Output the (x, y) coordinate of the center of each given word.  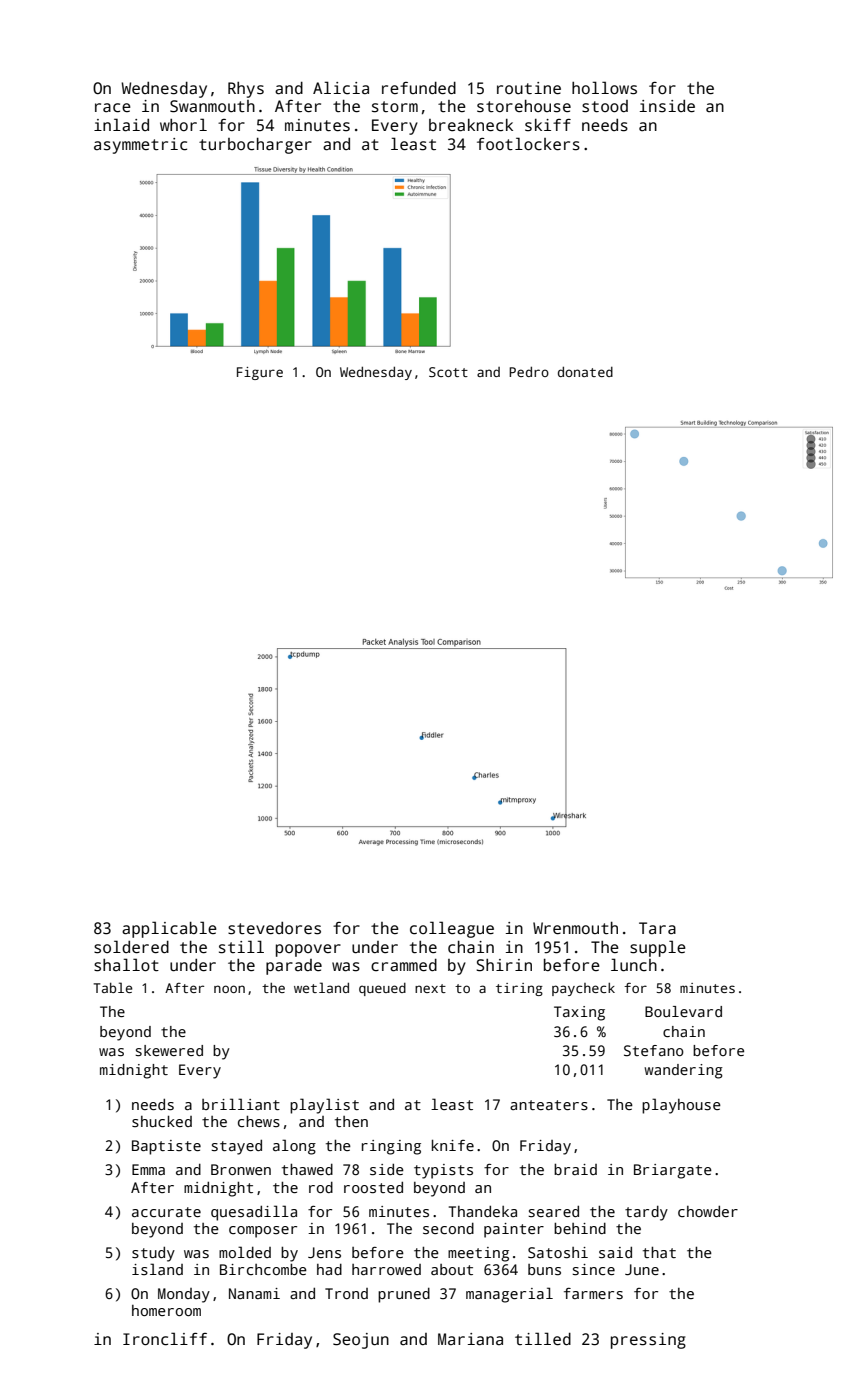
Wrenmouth (575, 928)
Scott (448, 372)
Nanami (254, 1293)
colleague (452, 929)
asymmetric (140, 146)
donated (585, 372)
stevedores (274, 928)
